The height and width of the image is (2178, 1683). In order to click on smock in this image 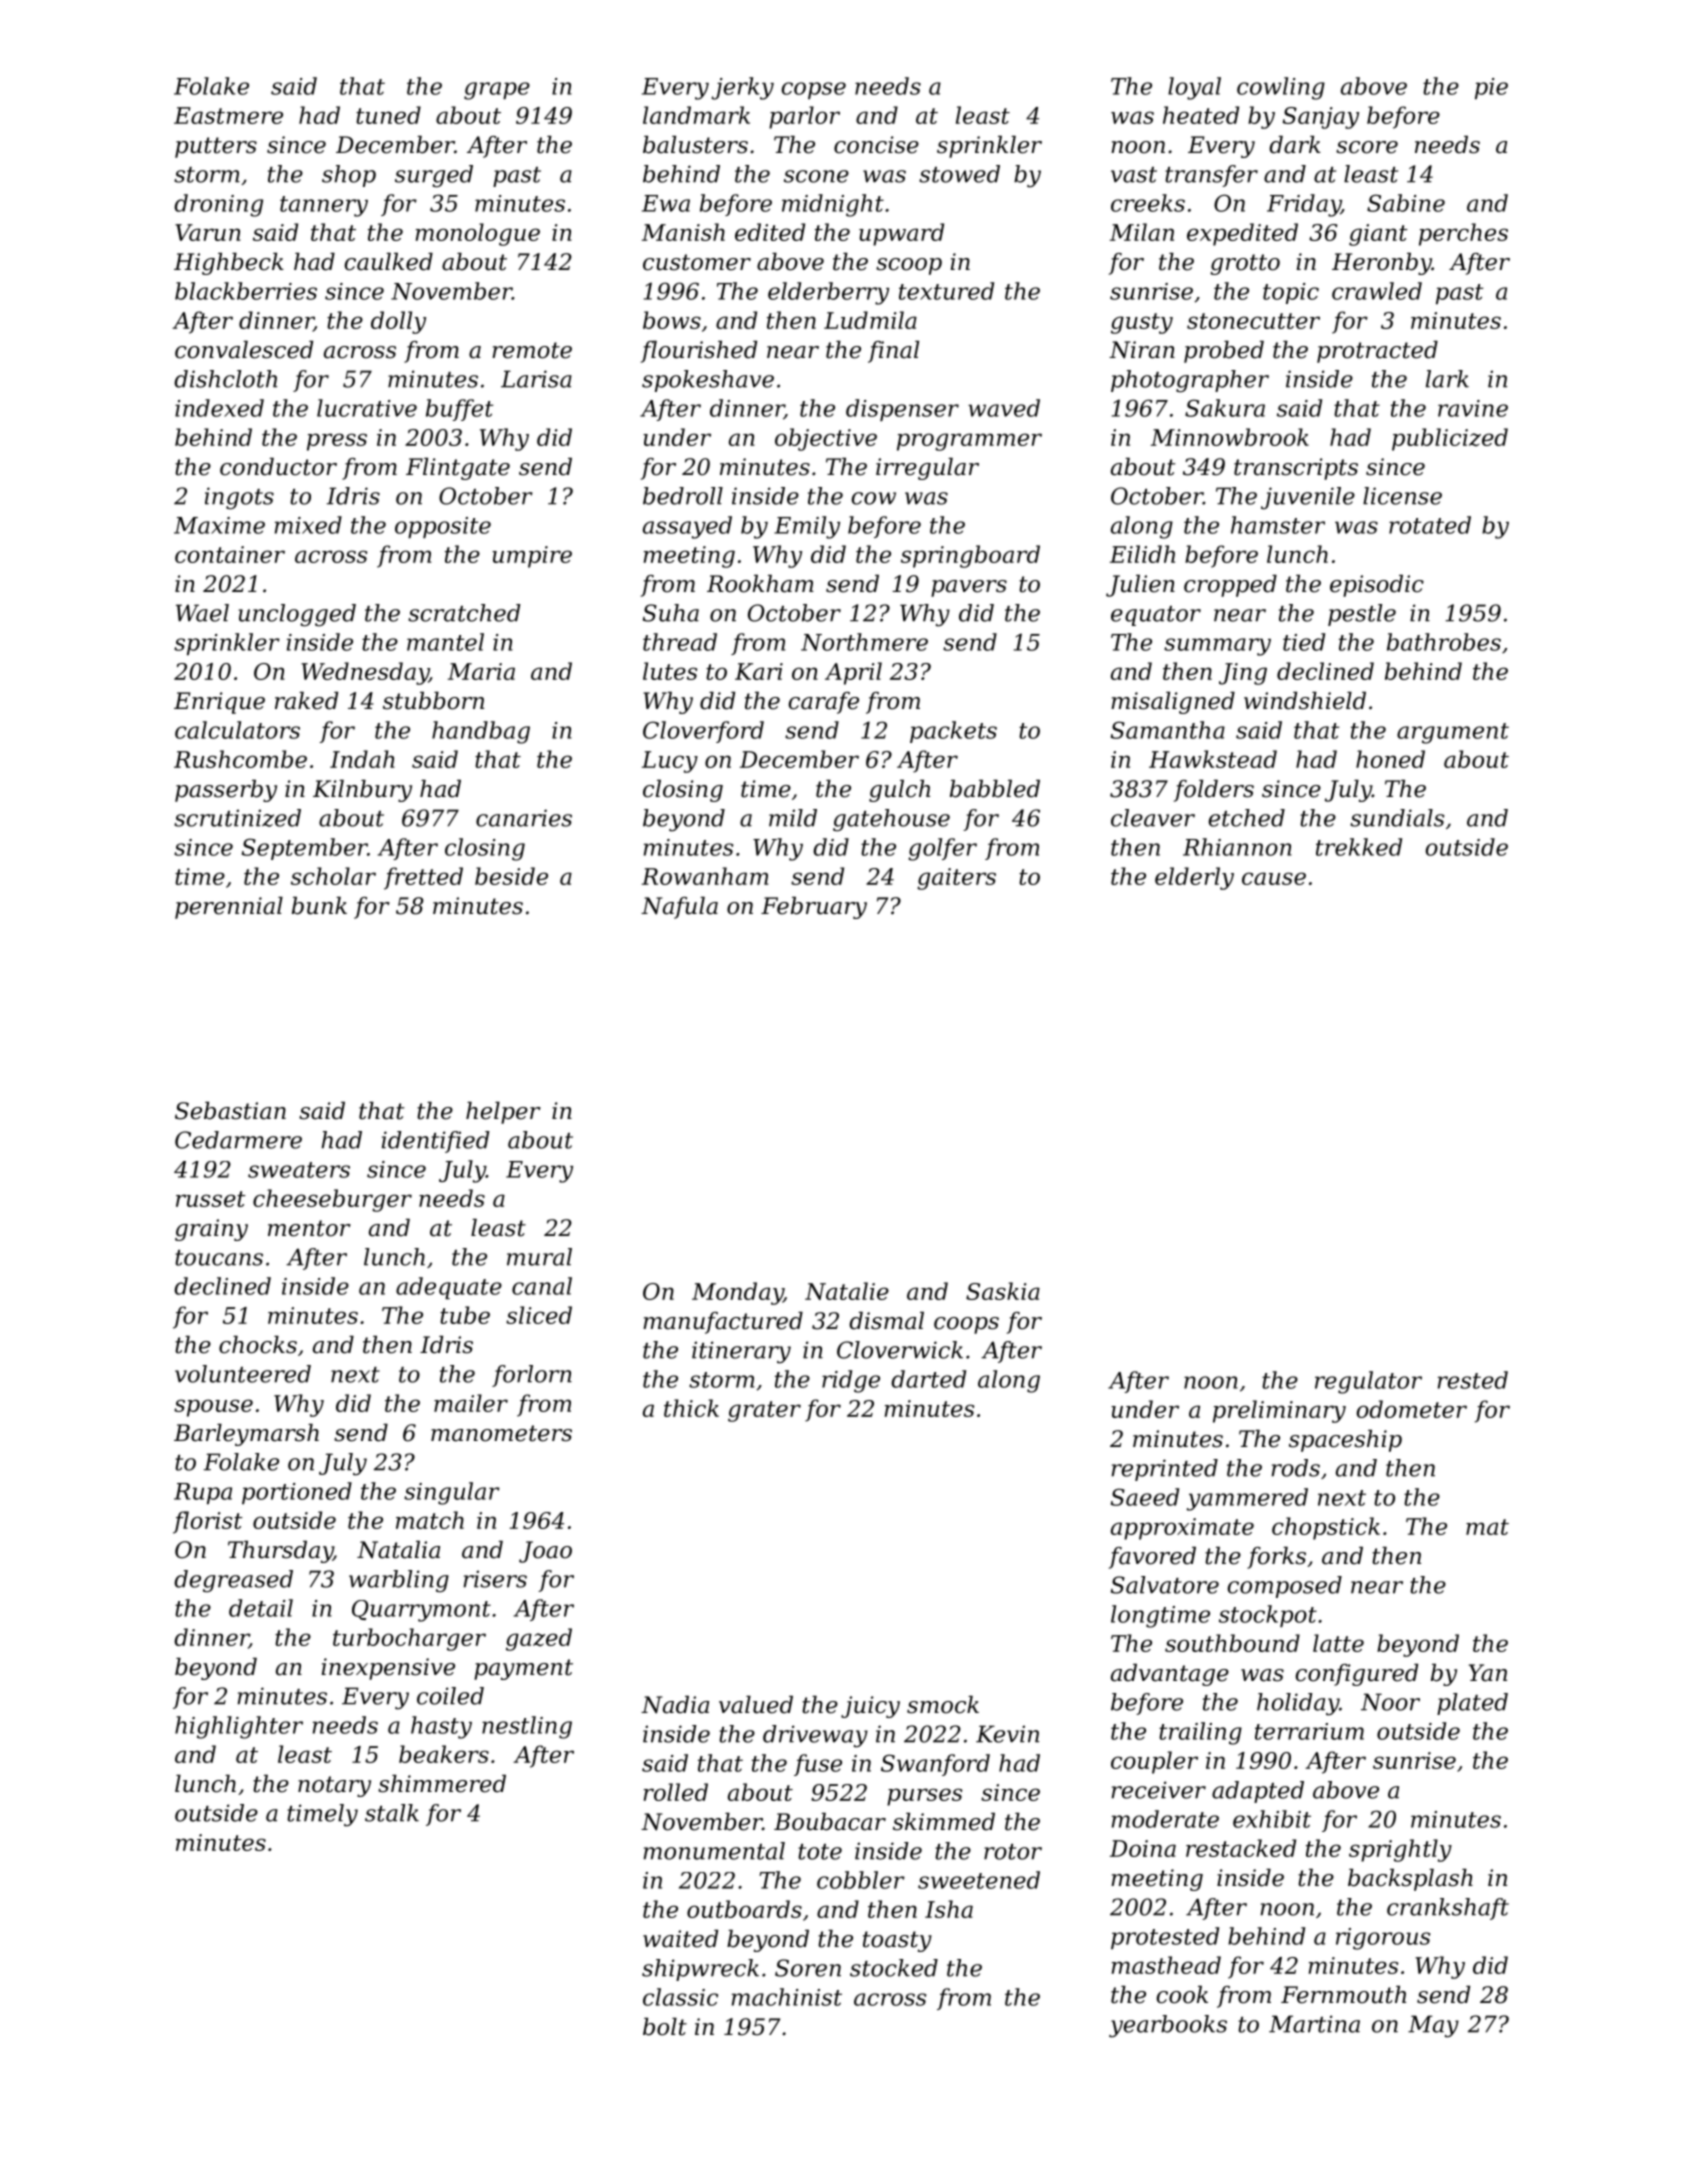, I will do `click(943, 1705)`.
